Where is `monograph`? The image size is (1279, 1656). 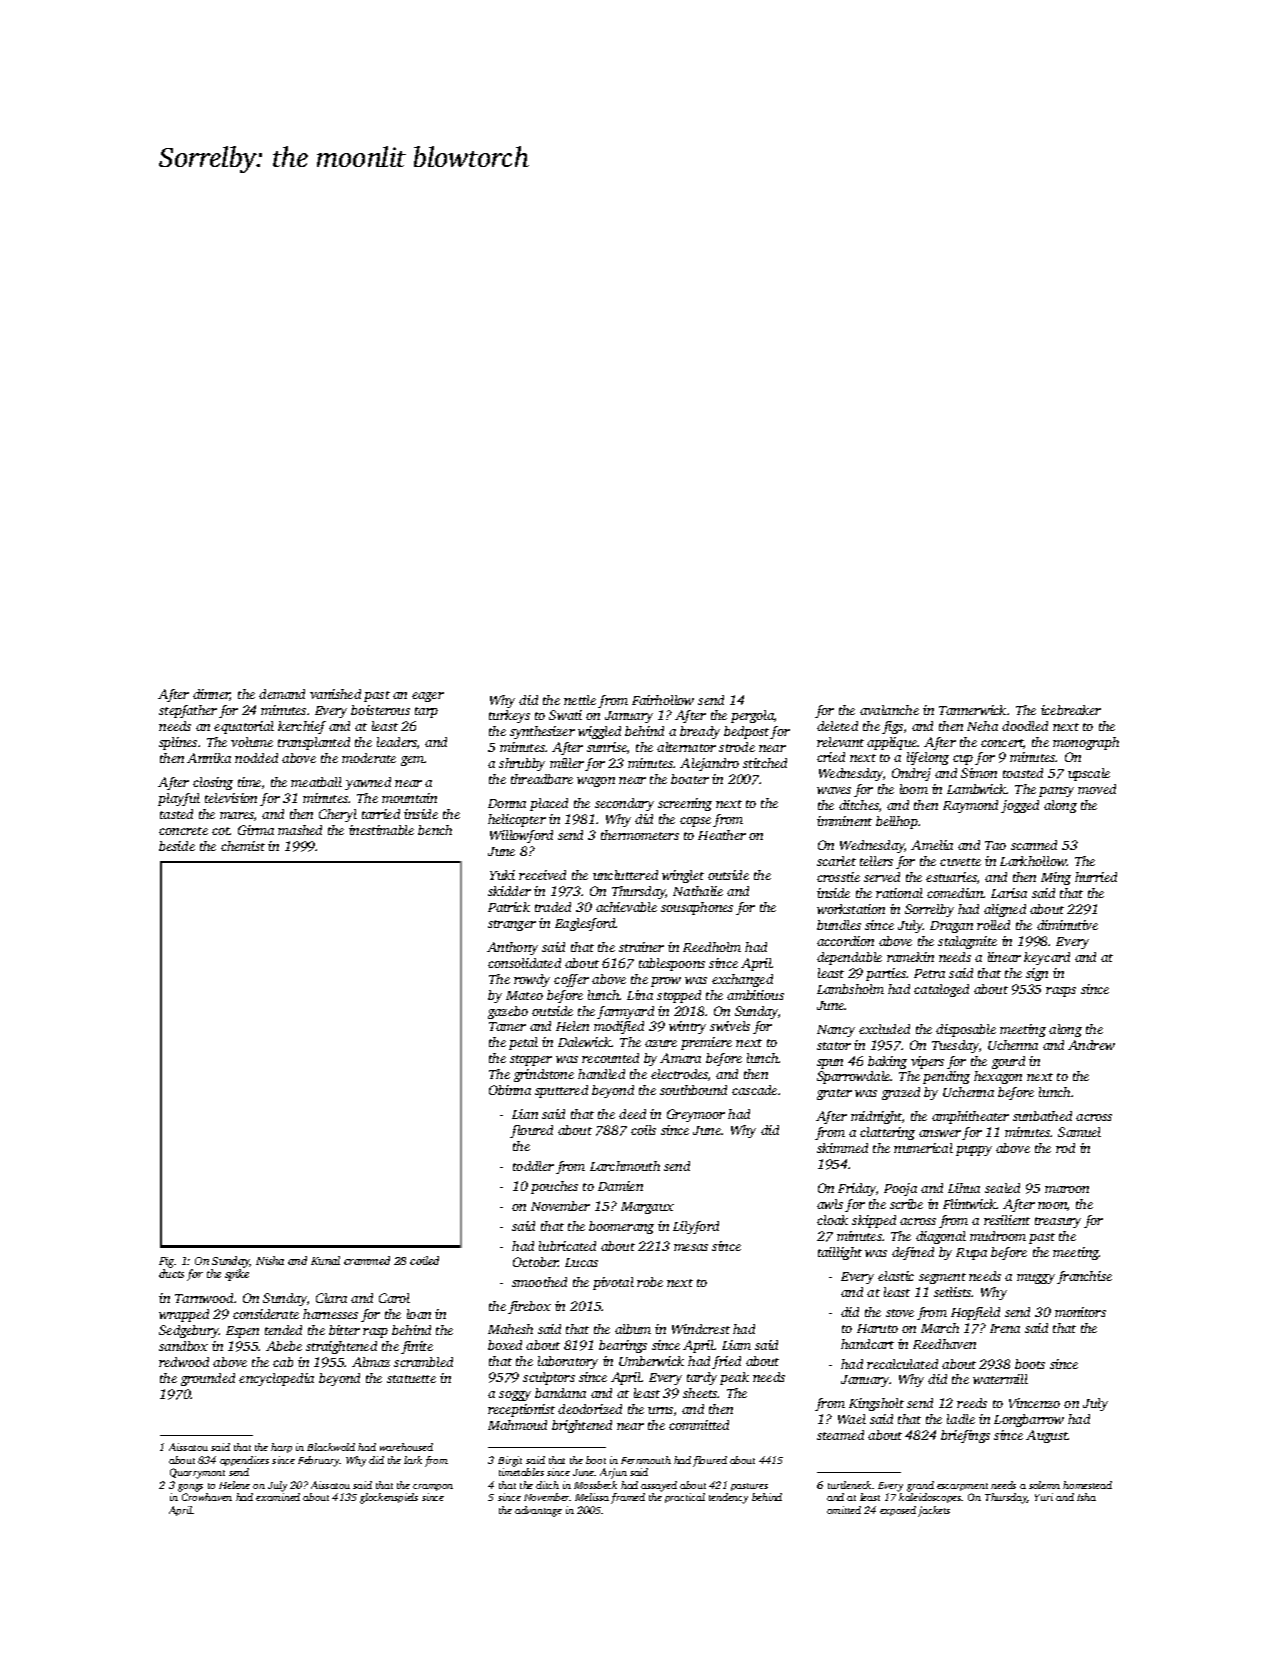
monograph is located at coordinates (1086, 743).
